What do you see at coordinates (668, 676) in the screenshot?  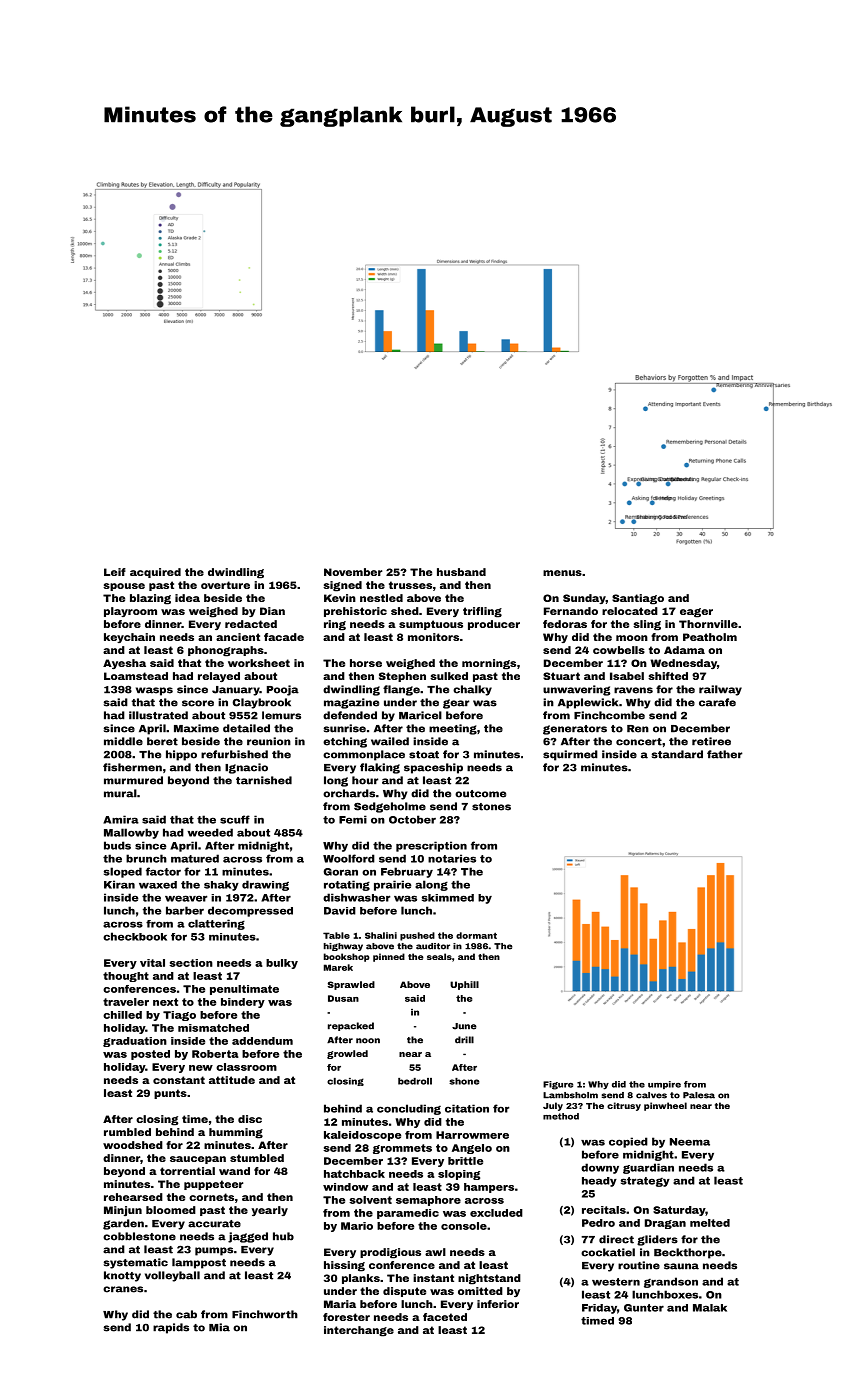 I see `shifted` at bounding box center [668, 676].
